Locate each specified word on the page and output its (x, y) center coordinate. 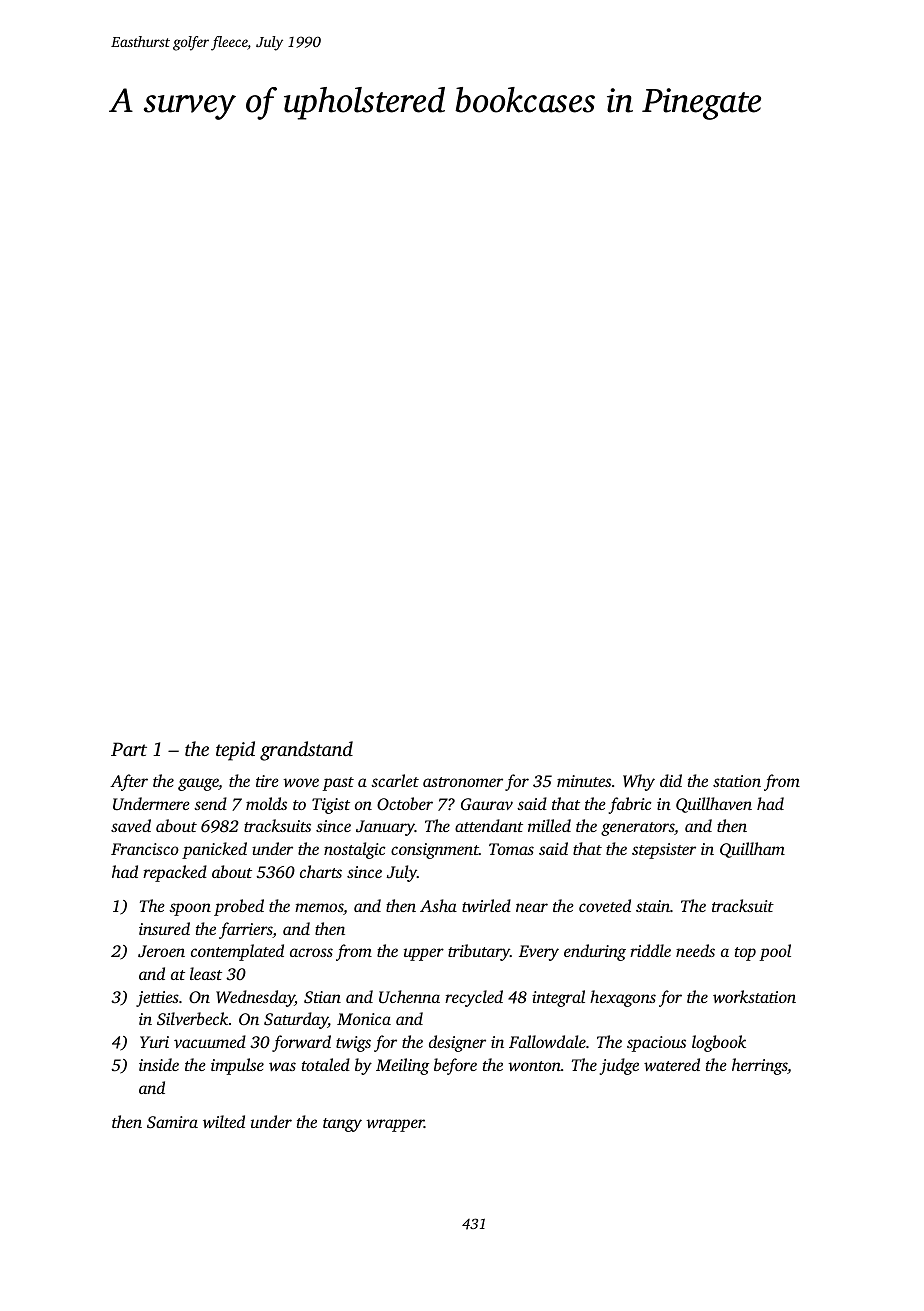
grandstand (306, 751)
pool (775, 952)
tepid (235, 751)
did (671, 780)
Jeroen (161, 951)
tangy (342, 1125)
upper (424, 954)
